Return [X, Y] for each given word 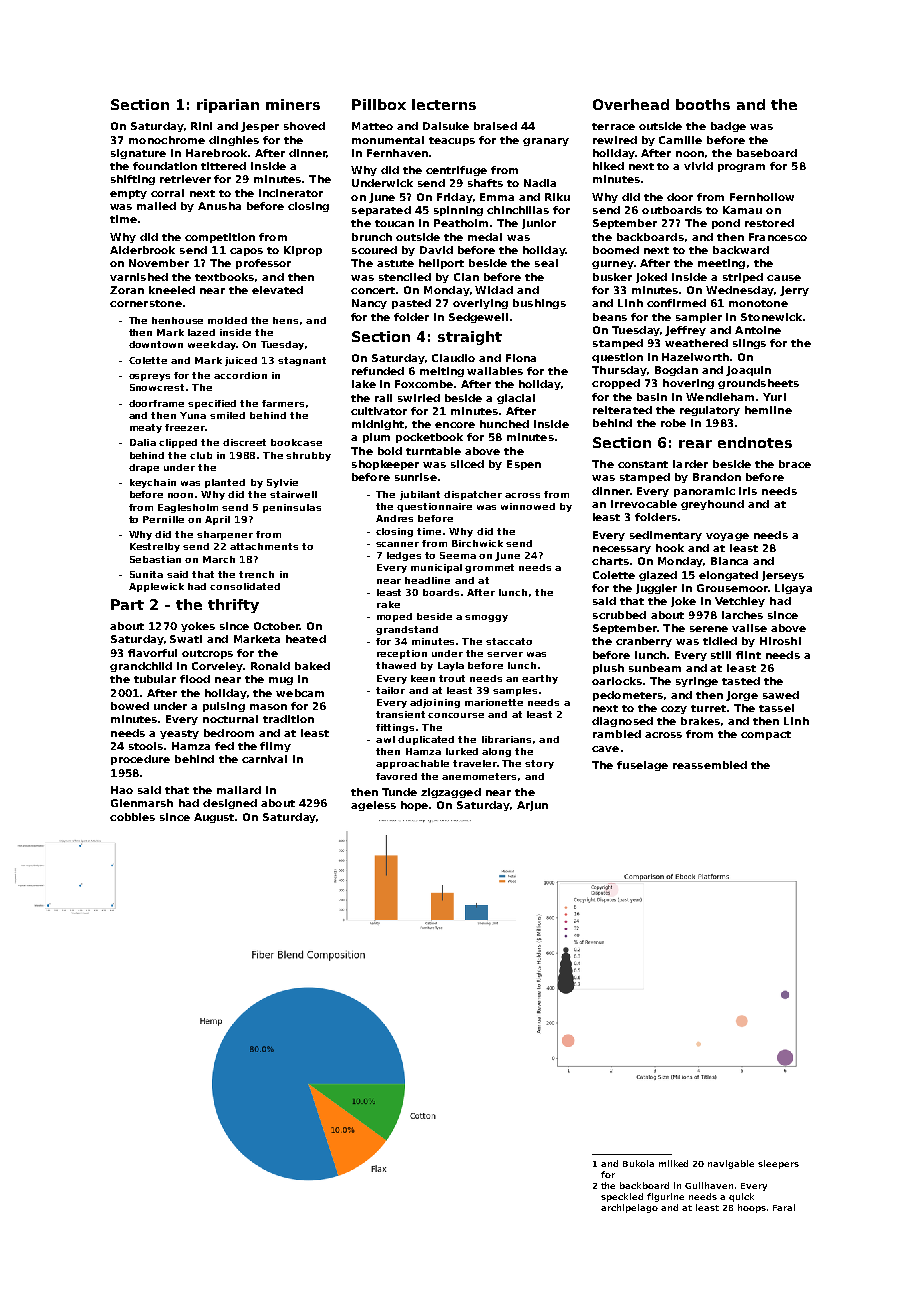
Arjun [532, 806]
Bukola [638, 1163]
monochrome [167, 140]
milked [673, 1163]
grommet [489, 568]
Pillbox [379, 104]
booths [703, 104]
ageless [373, 806]
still [721, 655]
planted [225, 483]
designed [230, 804]
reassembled [710, 765]
